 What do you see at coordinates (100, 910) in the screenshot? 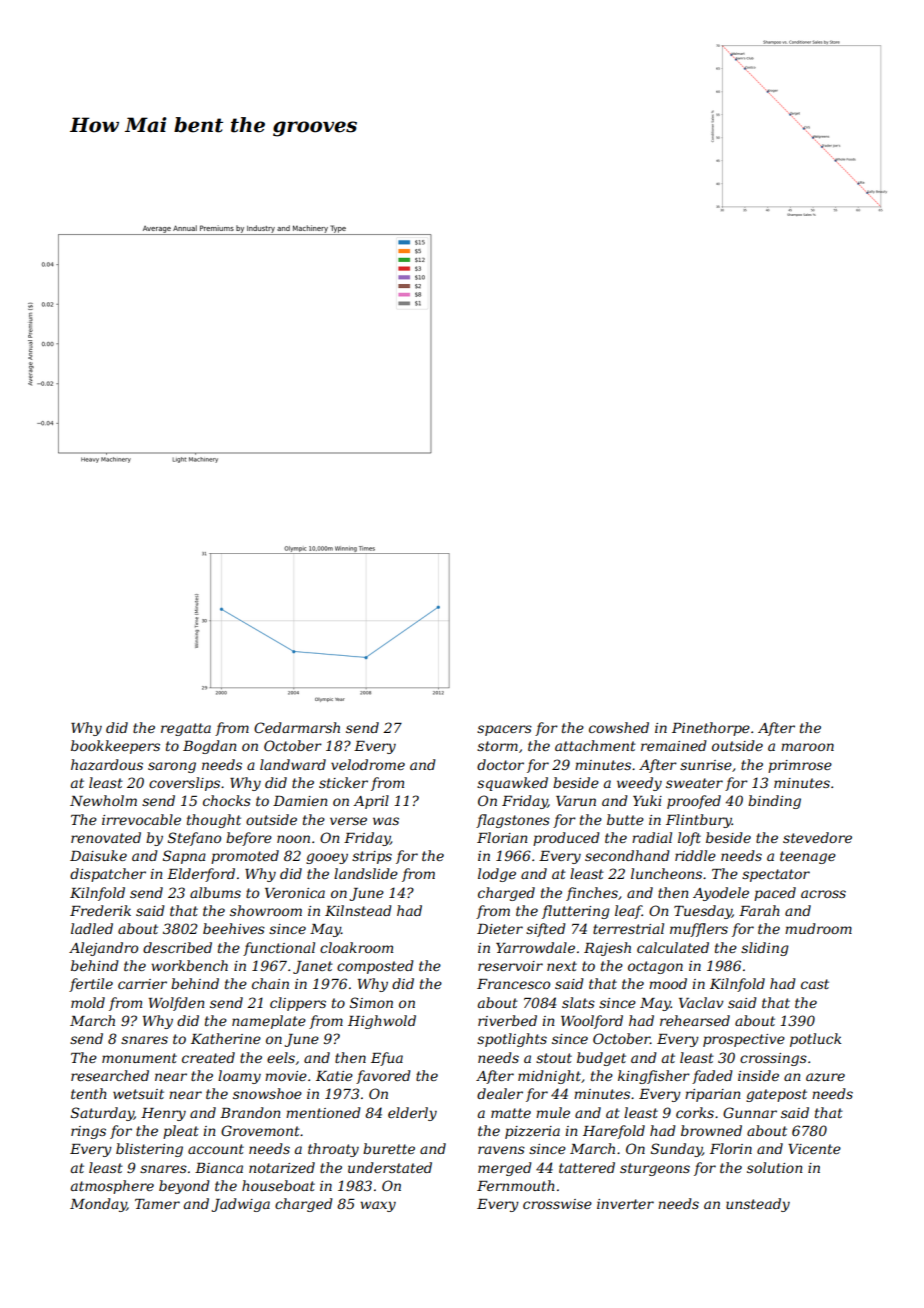
I see `Frederik` at bounding box center [100, 910].
